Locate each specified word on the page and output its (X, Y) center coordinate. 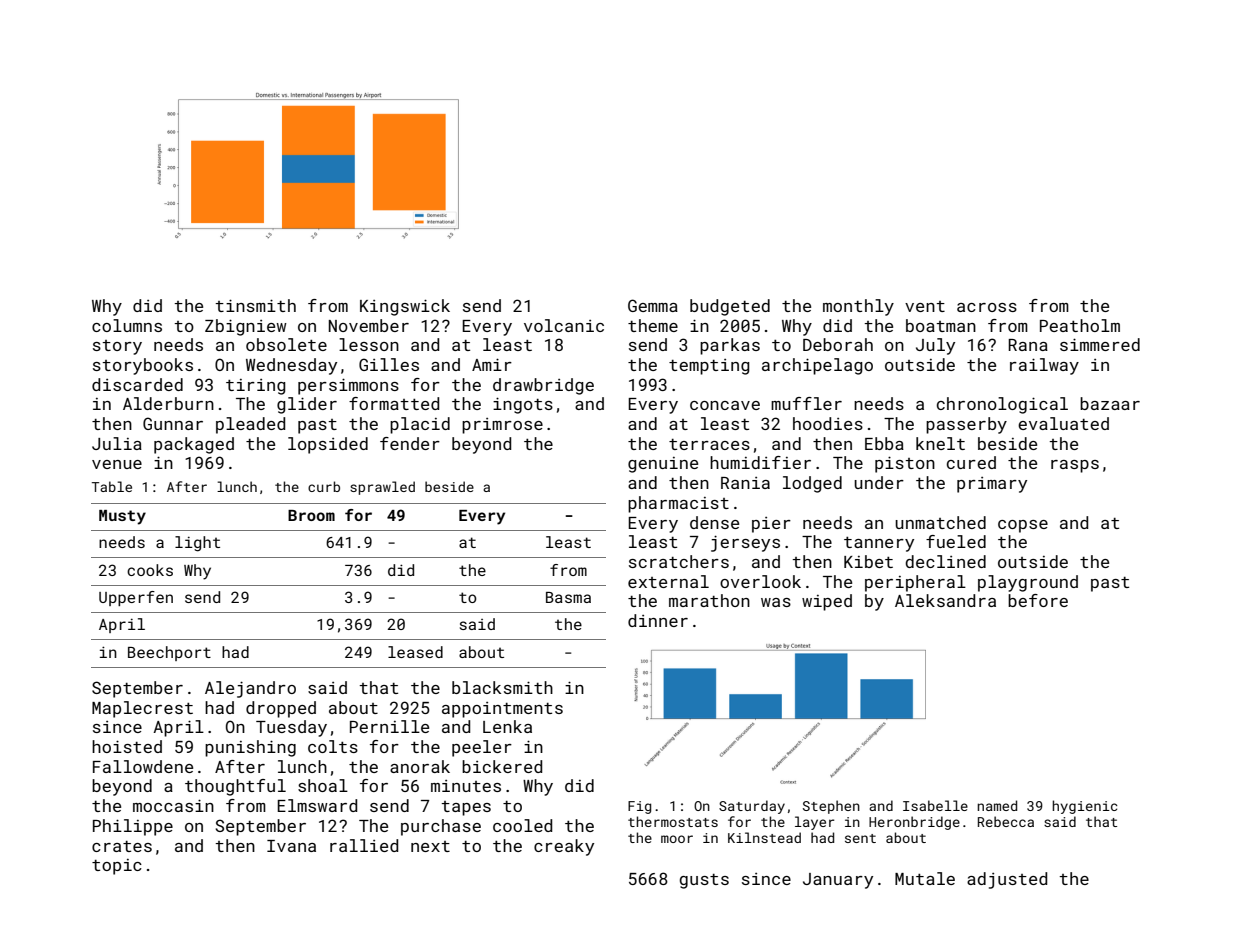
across (987, 307)
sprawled (382, 488)
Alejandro (250, 689)
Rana (1028, 345)
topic (117, 867)
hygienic (1085, 807)
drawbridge (543, 386)
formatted (394, 403)
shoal (323, 785)
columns (127, 325)
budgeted (730, 307)
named (997, 805)
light (197, 544)
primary (992, 485)
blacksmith (502, 687)
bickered (502, 766)
